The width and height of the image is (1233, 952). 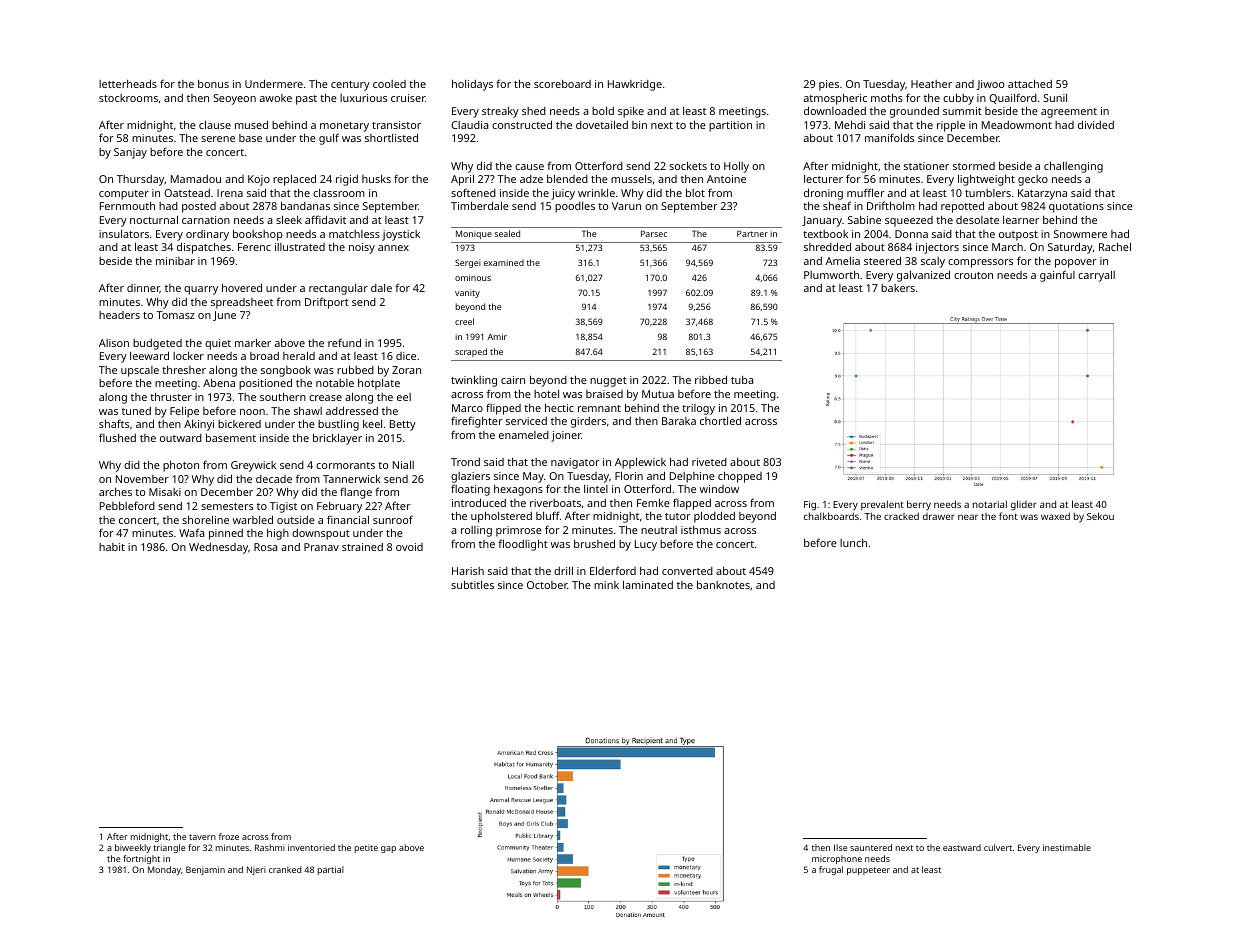 I want to click on scoreboard, so click(x=562, y=84).
